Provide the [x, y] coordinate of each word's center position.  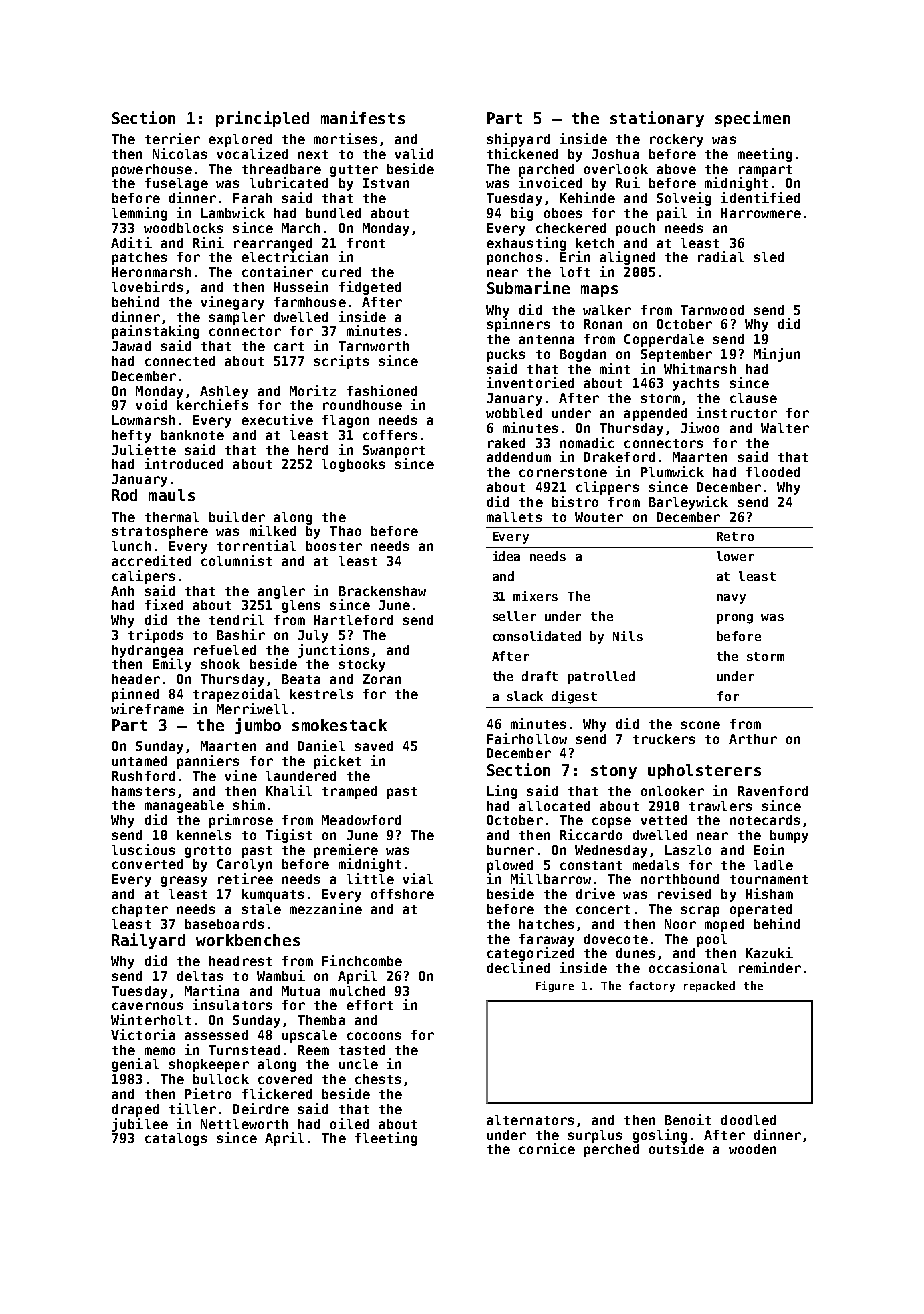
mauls [172, 495]
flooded [773, 472]
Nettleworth [244, 1124]
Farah [252, 198]
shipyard [518, 140]
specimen [752, 119]
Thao [345, 531]
